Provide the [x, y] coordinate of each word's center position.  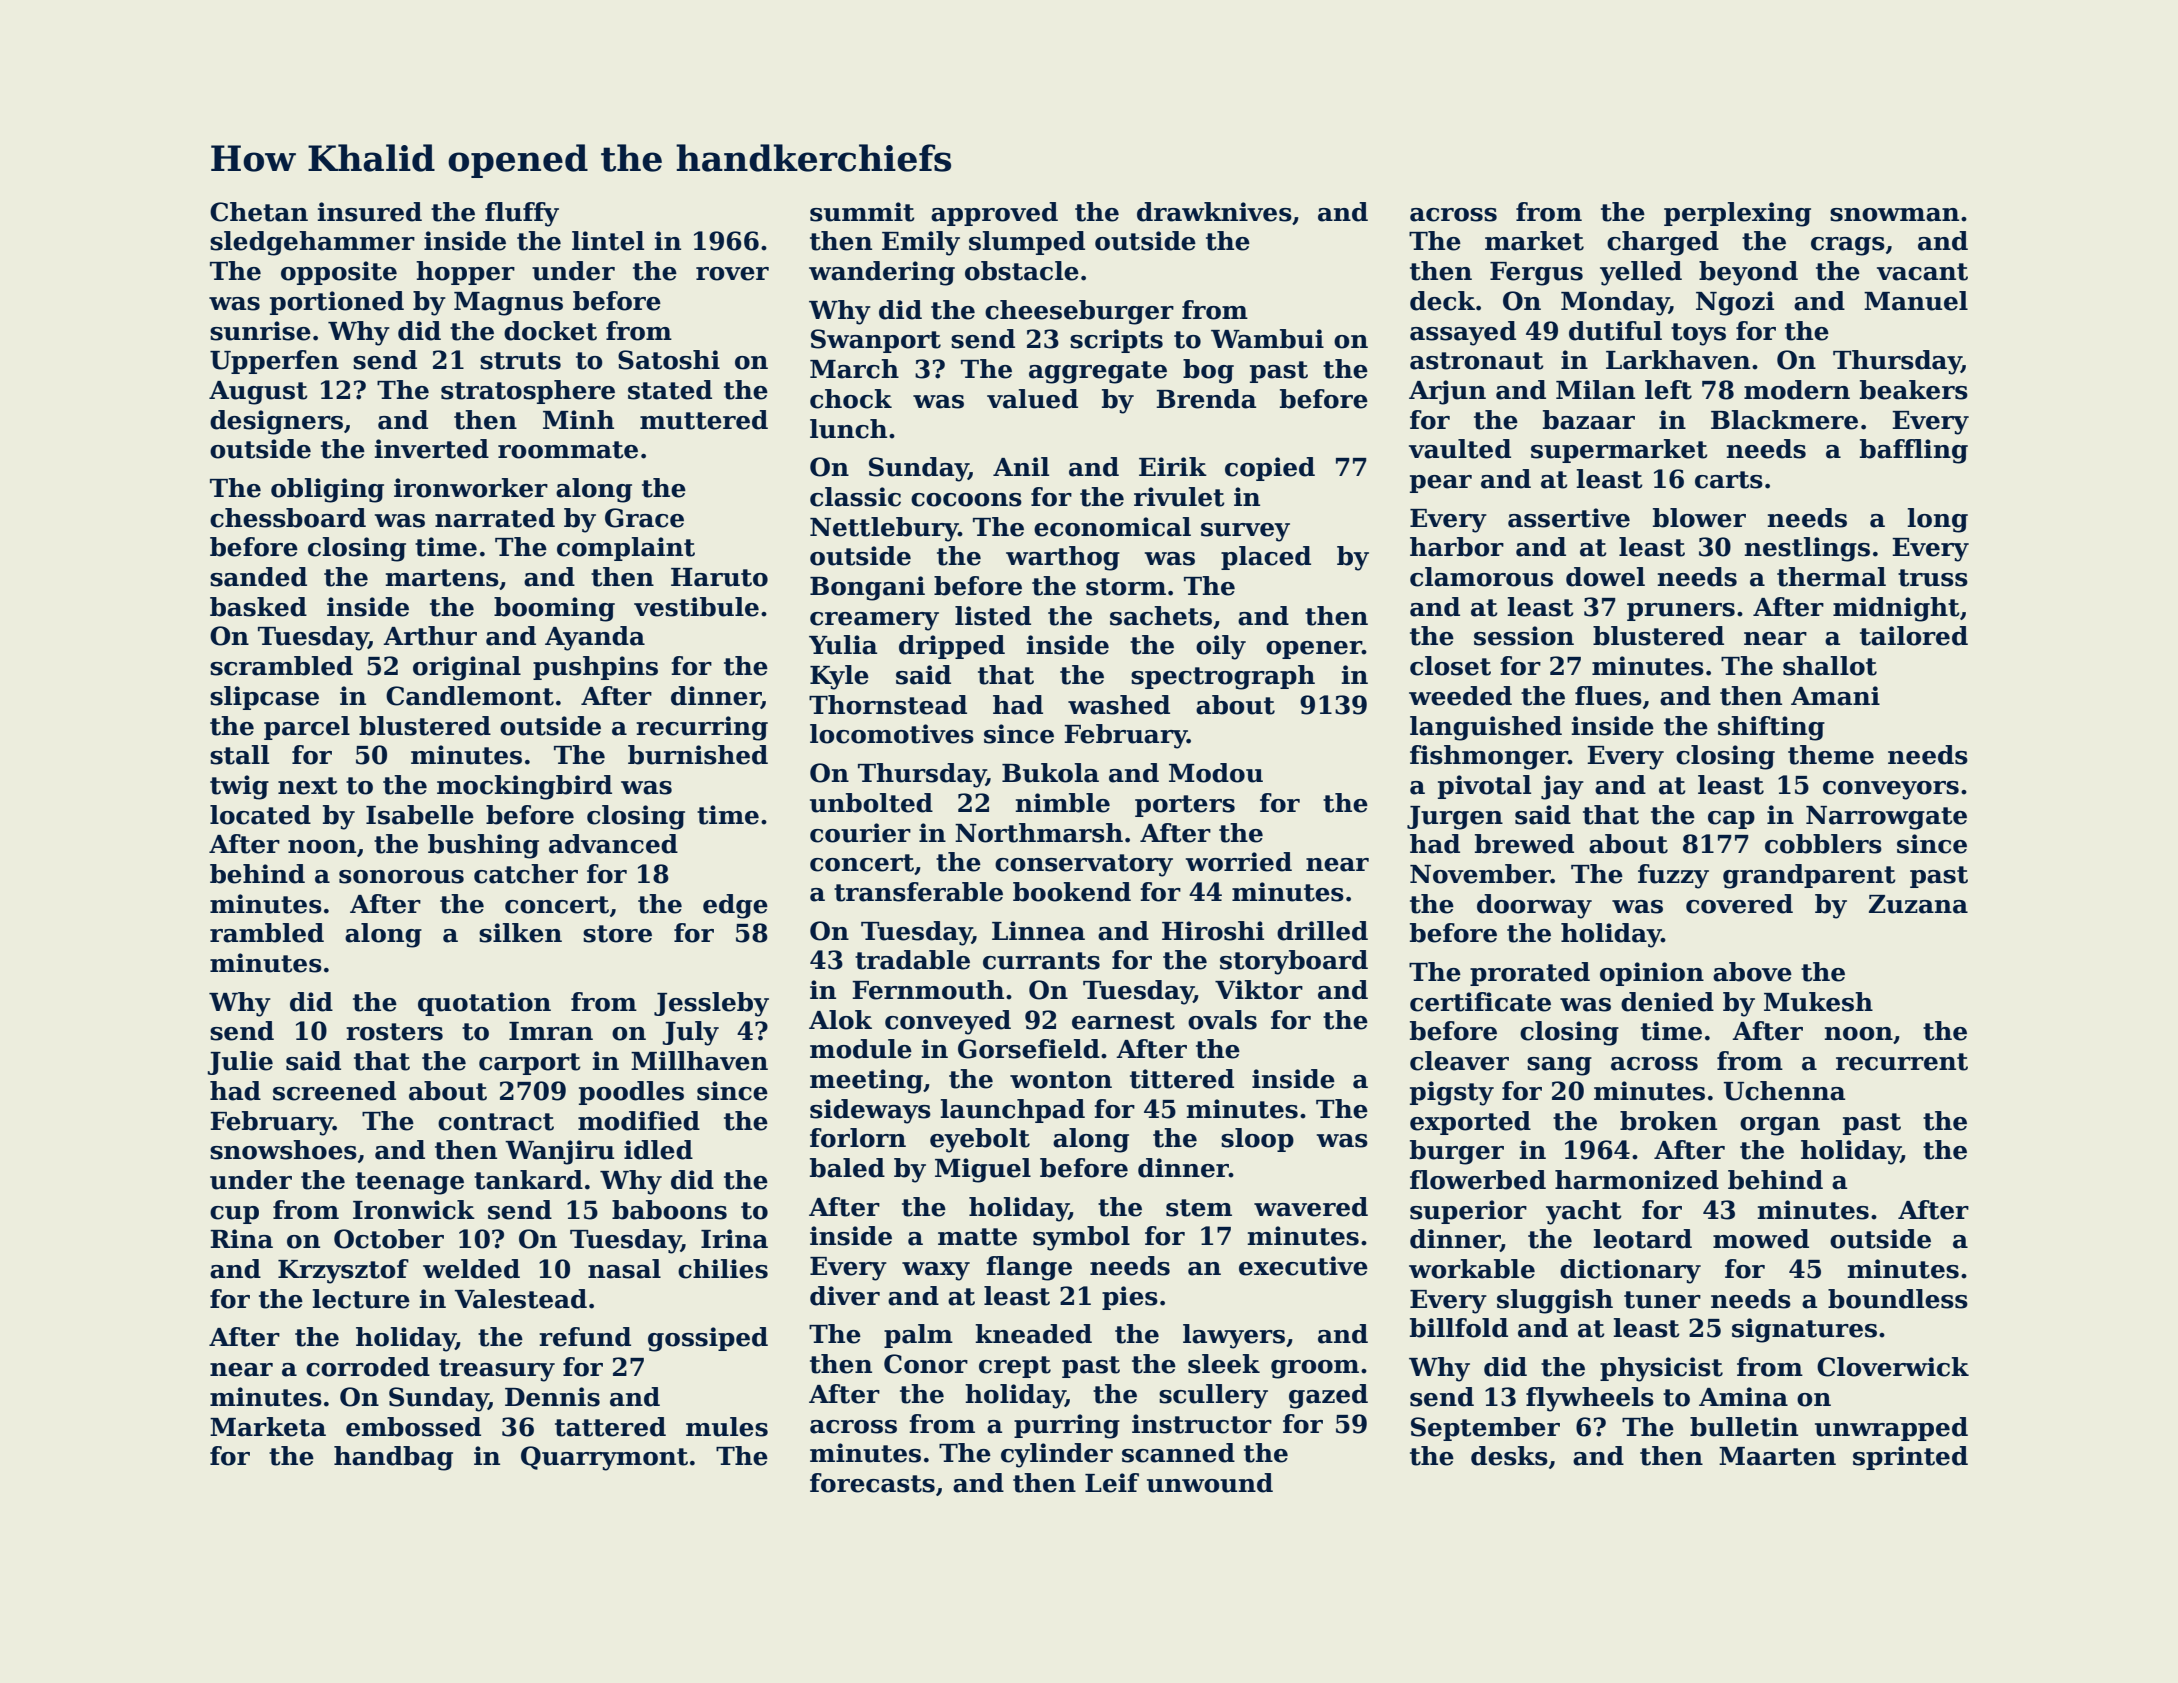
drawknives [1214, 212]
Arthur [430, 636]
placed [1266, 558]
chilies [723, 1269]
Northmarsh [1039, 833]
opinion [1652, 974]
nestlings [1807, 549]
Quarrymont [604, 1458]
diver [845, 1296]
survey [1245, 532]
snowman [1894, 215]
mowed [1761, 1239]
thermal [1831, 577]
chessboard [288, 518]
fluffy [522, 214]
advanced [613, 844]
